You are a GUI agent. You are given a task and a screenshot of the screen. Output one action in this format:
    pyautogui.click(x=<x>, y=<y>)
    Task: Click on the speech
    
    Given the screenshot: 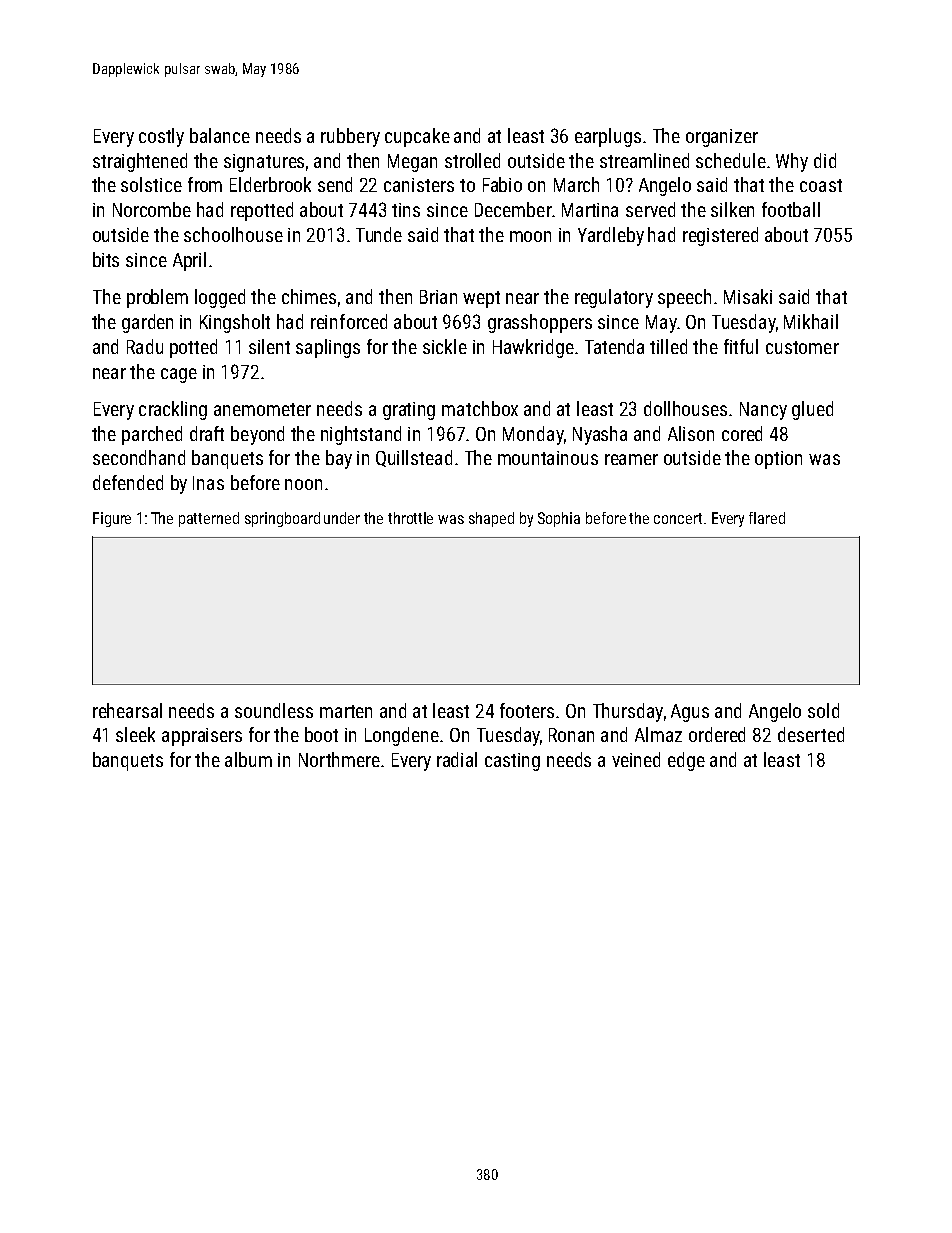 What is the action you would take?
    pyautogui.click(x=684, y=298)
